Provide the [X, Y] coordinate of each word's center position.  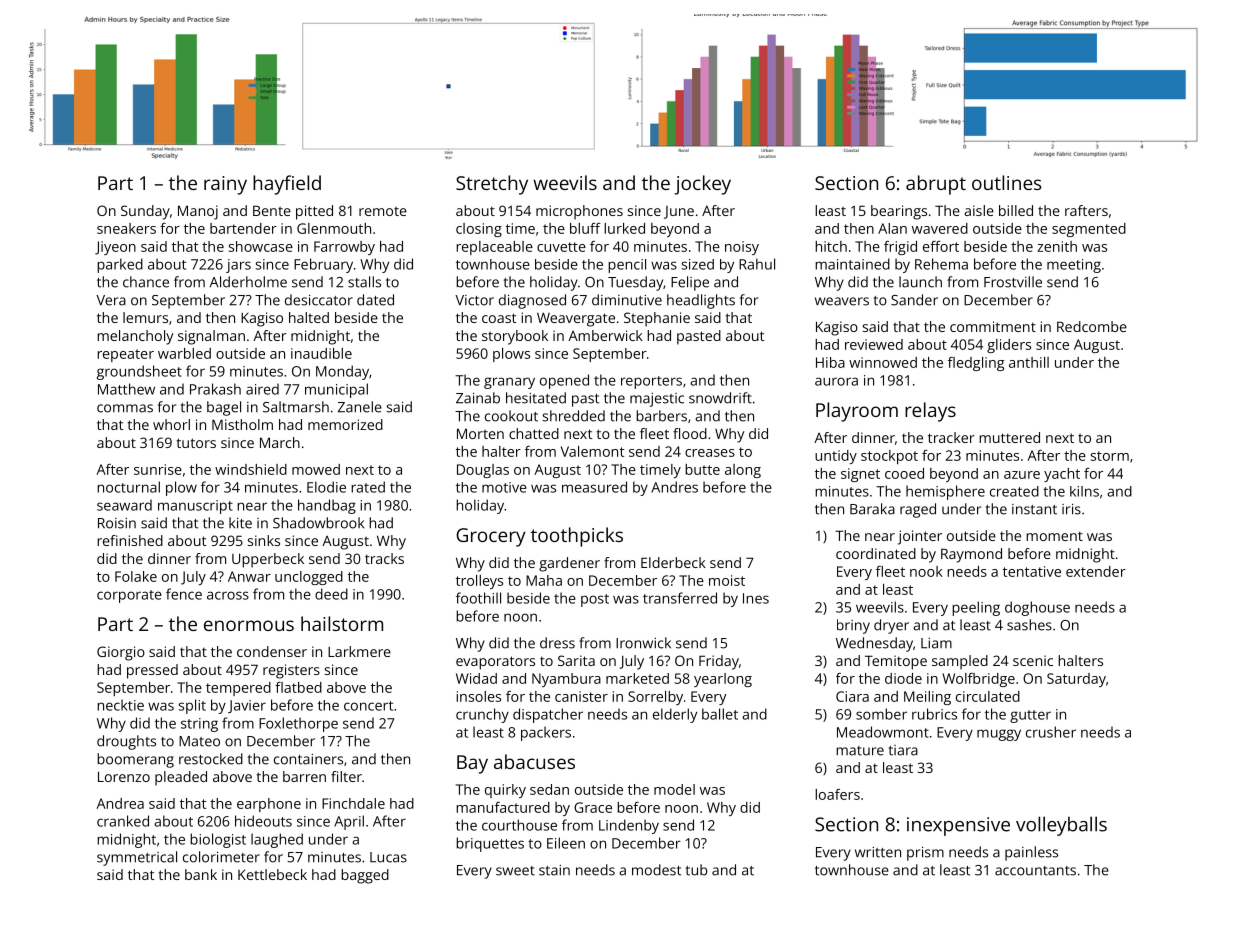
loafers [837, 794]
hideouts [263, 821]
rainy [225, 185]
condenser [272, 651]
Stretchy [492, 185]
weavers [842, 301]
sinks [264, 540]
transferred [680, 598]
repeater [125, 355]
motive [504, 487]
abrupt [936, 185]
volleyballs [1061, 826]
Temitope [896, 662]
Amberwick [605, 335]
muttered [1009, 437]
